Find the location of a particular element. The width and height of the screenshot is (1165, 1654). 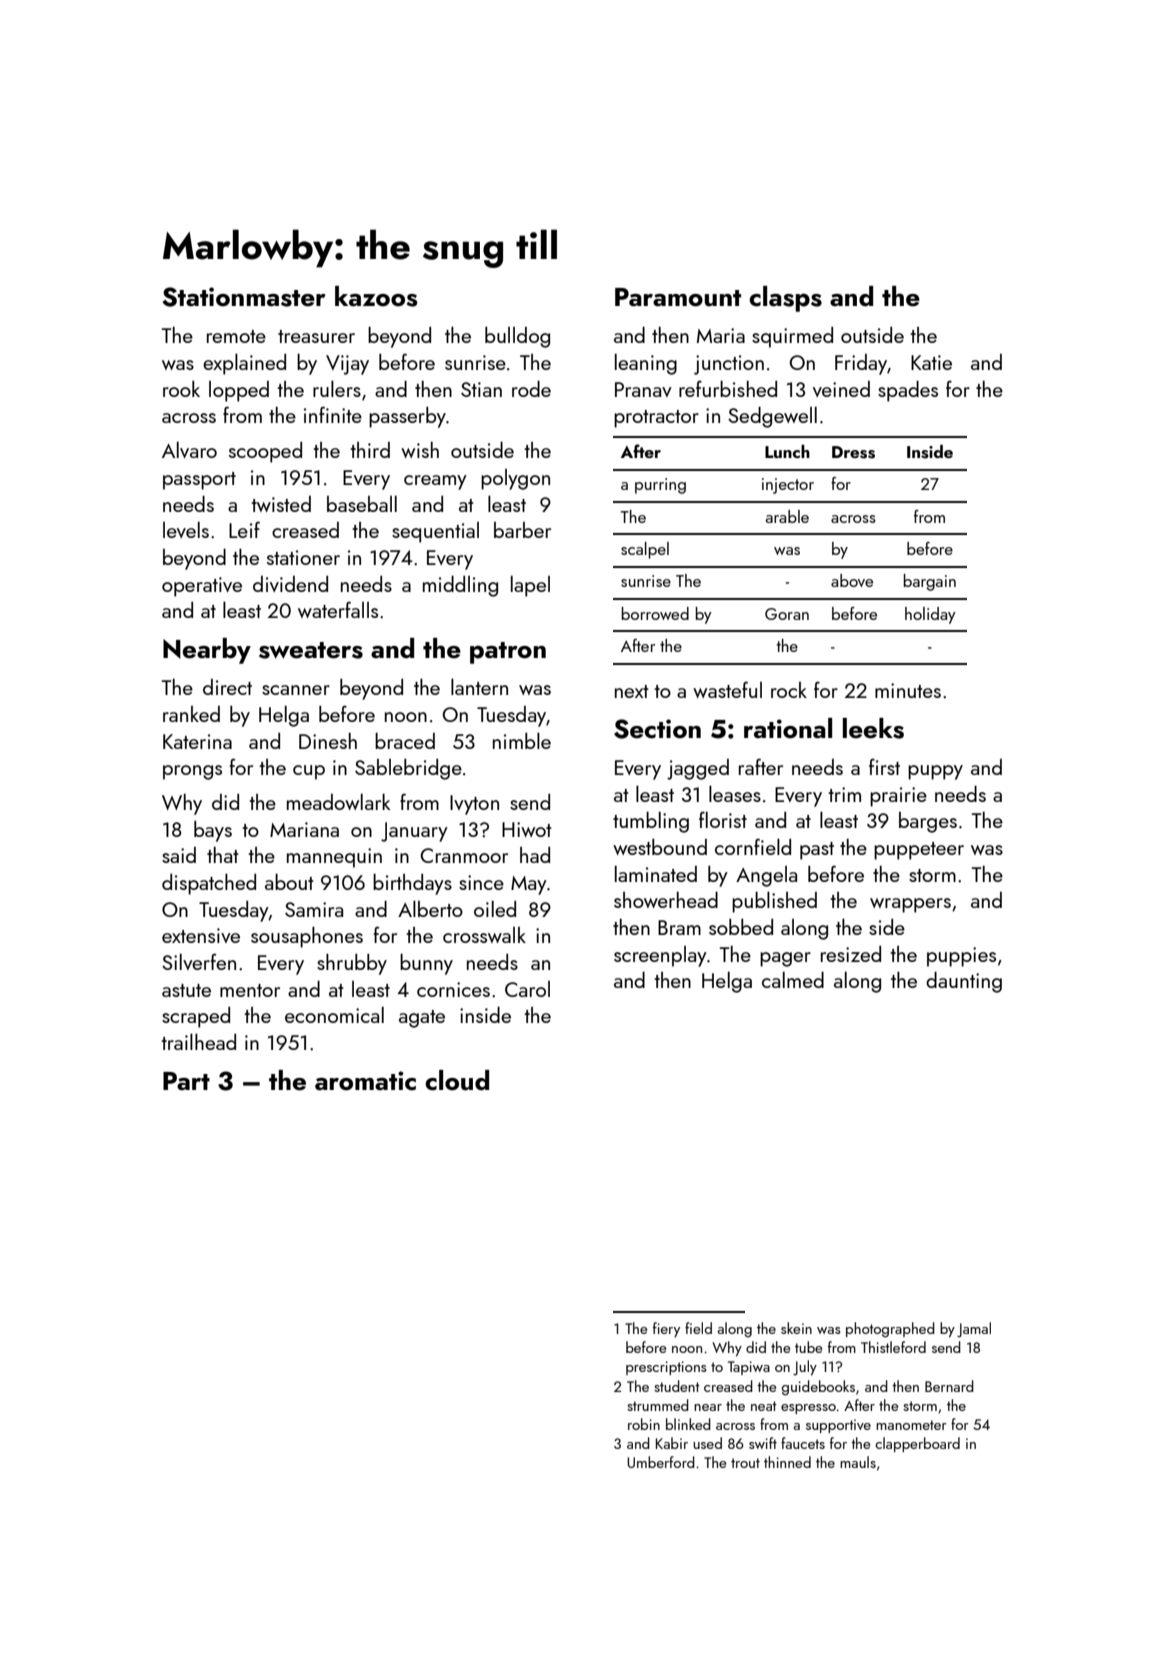

refurbished is located at coordinates (728, 388).
